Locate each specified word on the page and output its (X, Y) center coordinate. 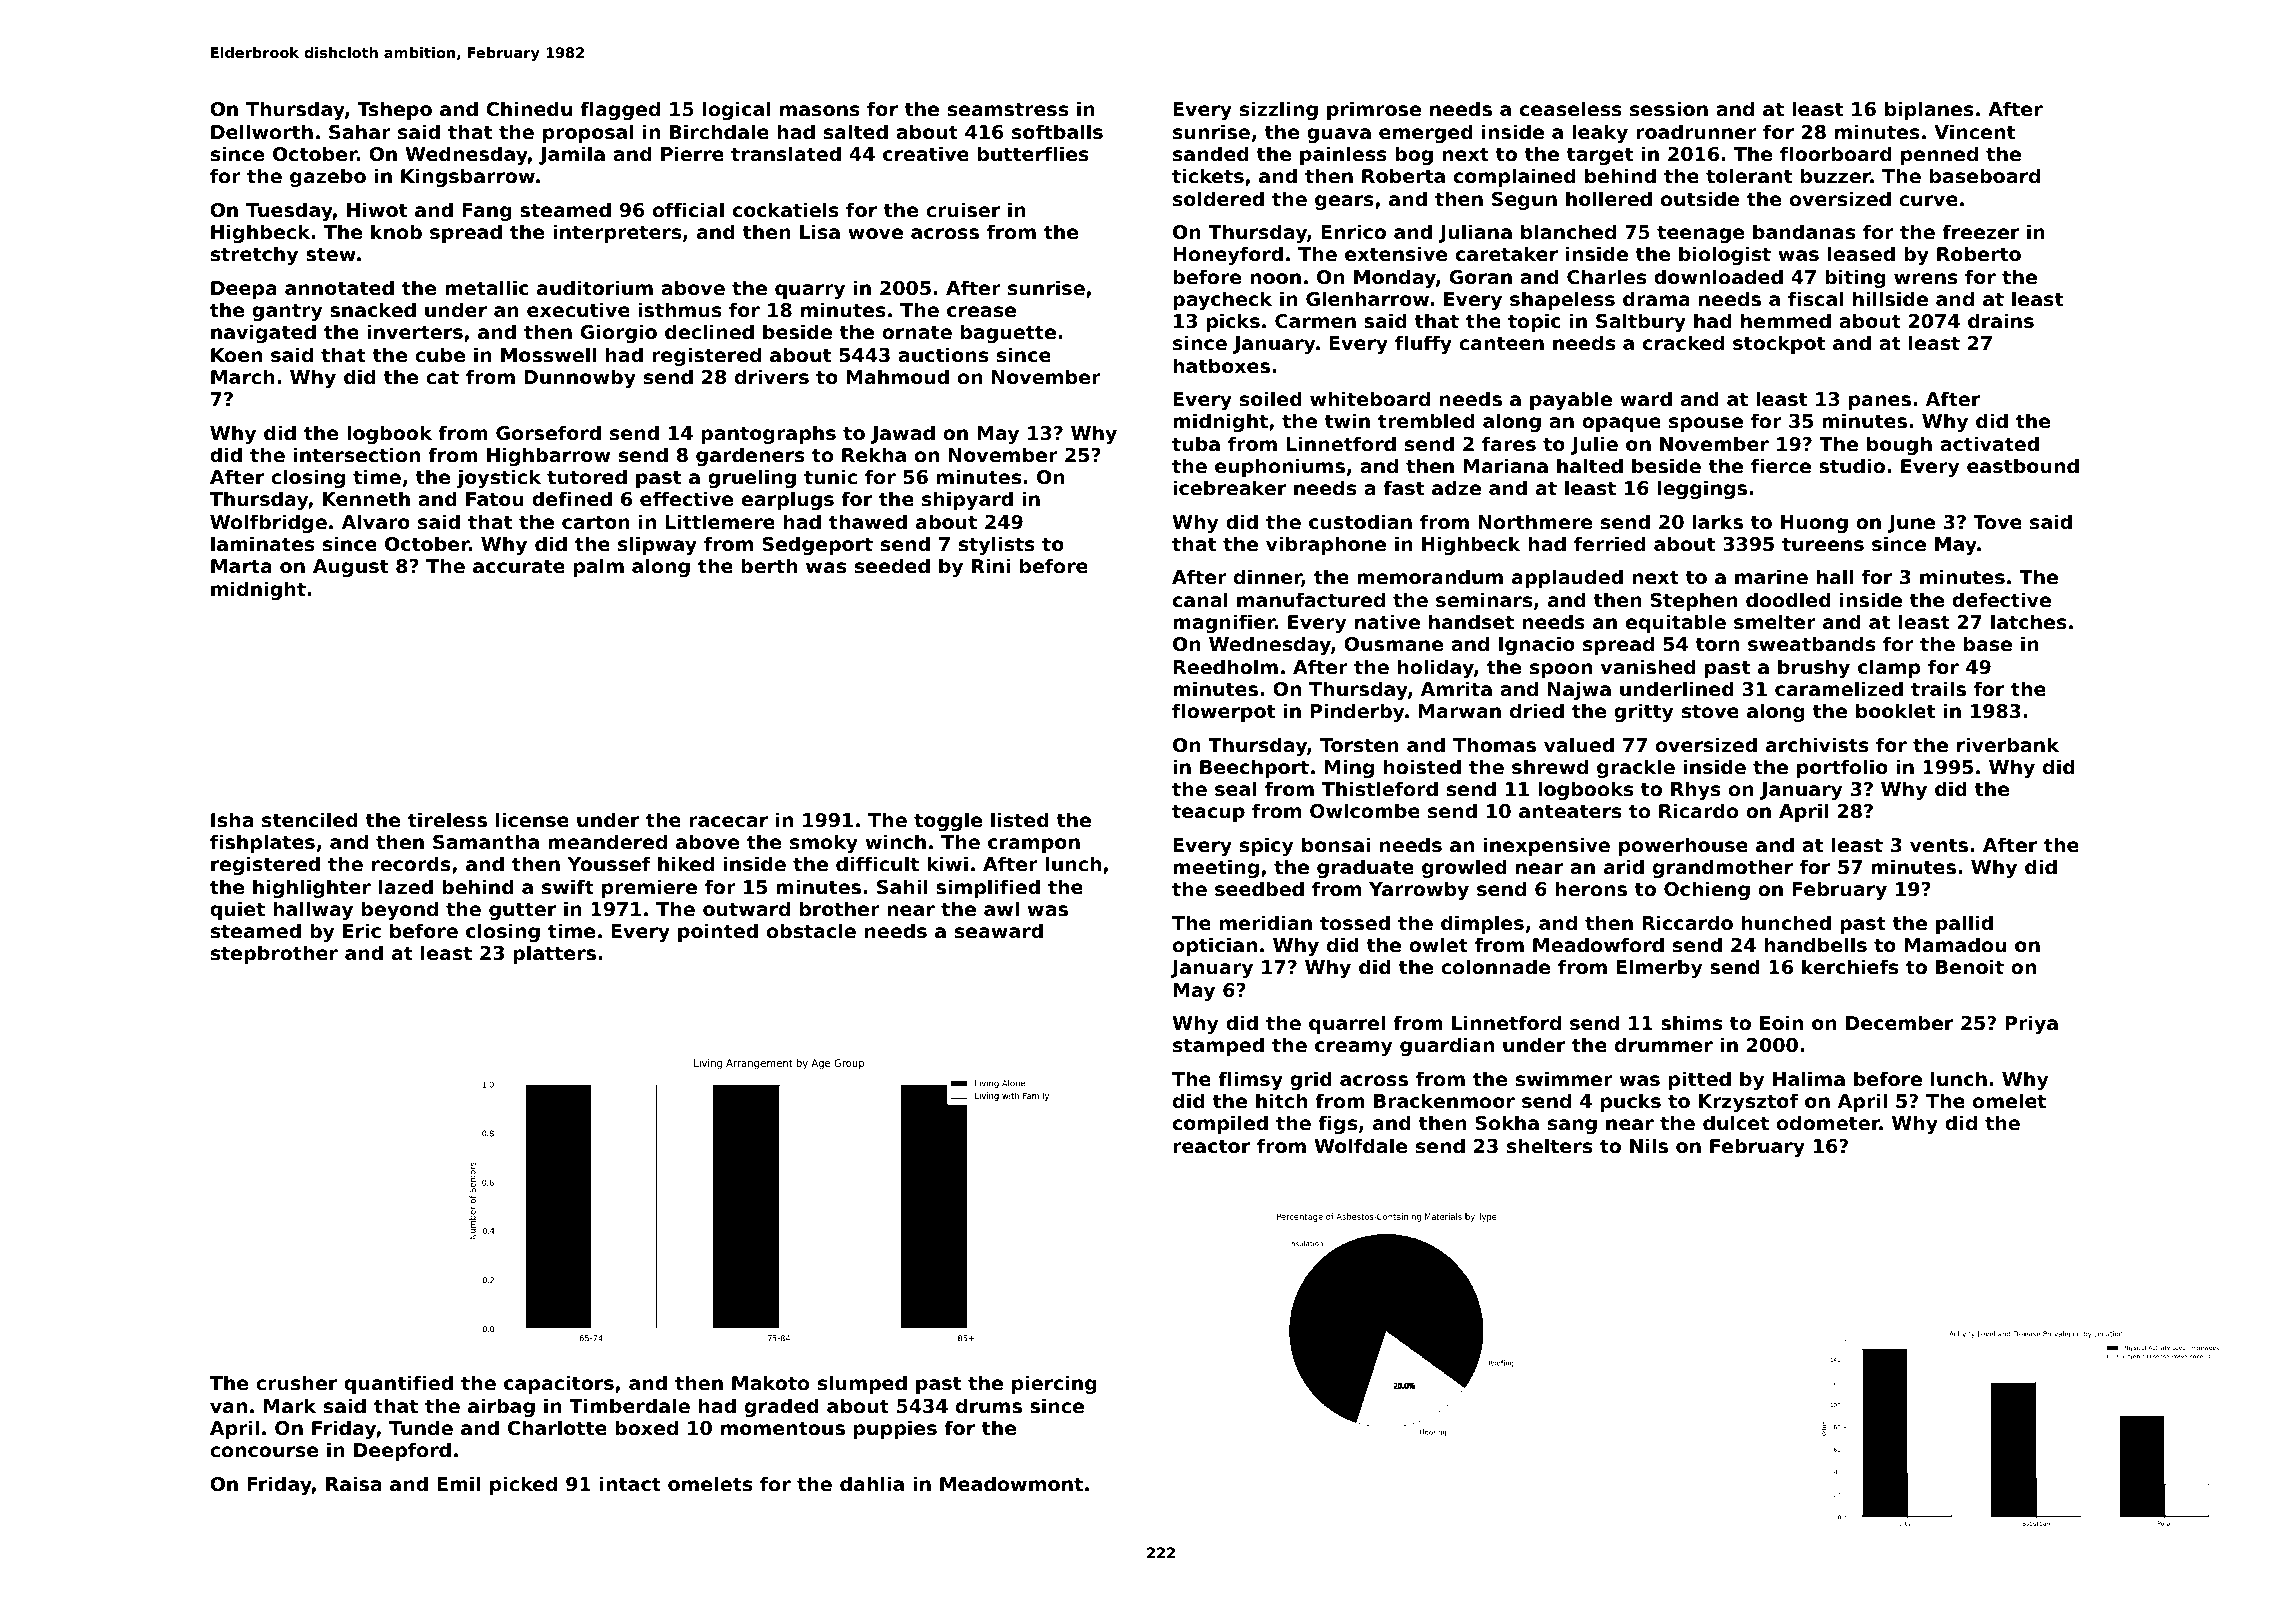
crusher (296, 1383)
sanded (1211, 154)
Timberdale (629, 1405)
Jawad (903, 434)
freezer (1980, 231)
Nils (1649, 1145)
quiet (237, 910)
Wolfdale (1360, 1145)
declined (709, 331)
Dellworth (262, 131)
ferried (1610, 543)
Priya (2031, 1024)
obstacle (811, 931)
